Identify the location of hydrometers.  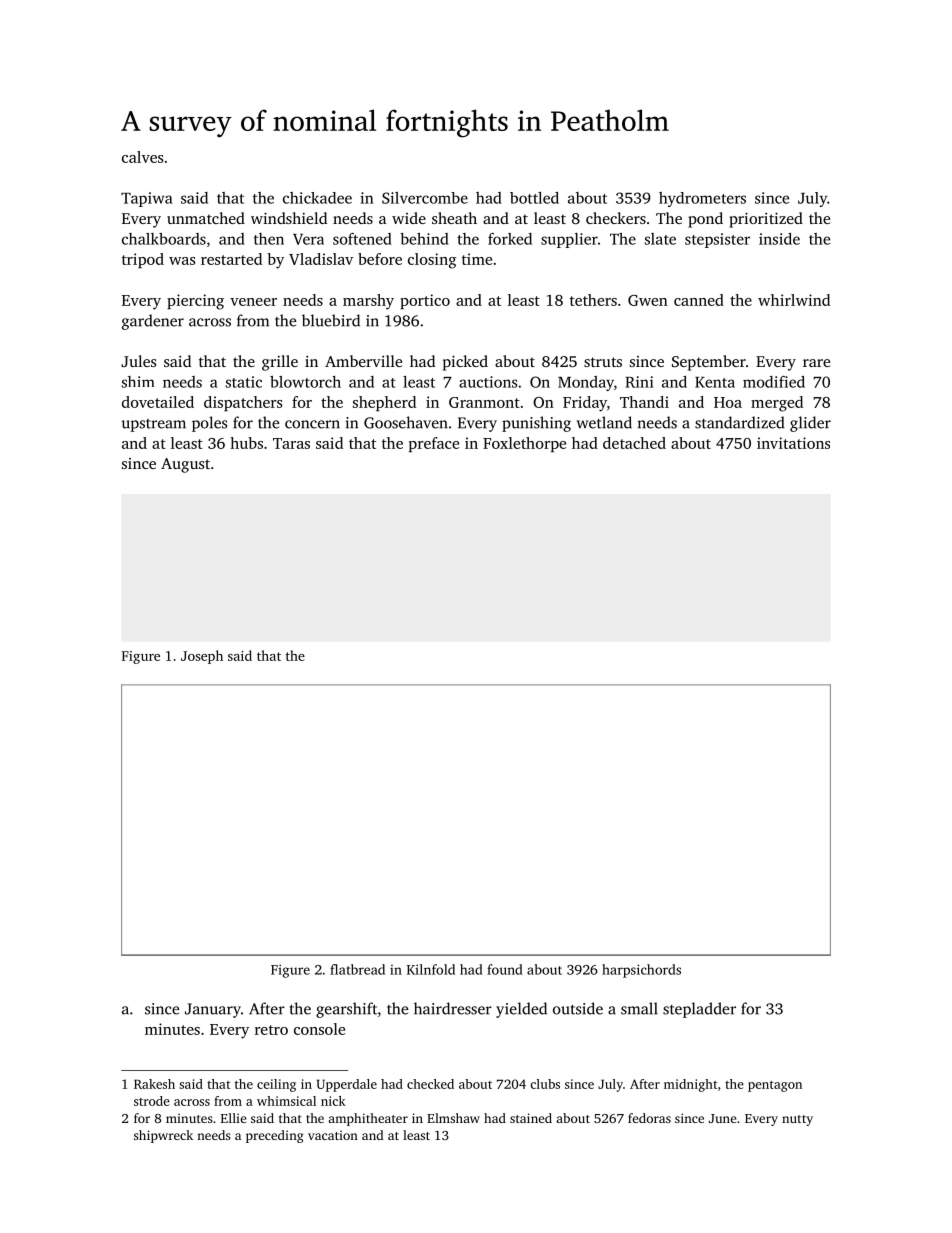
(702, 199).
